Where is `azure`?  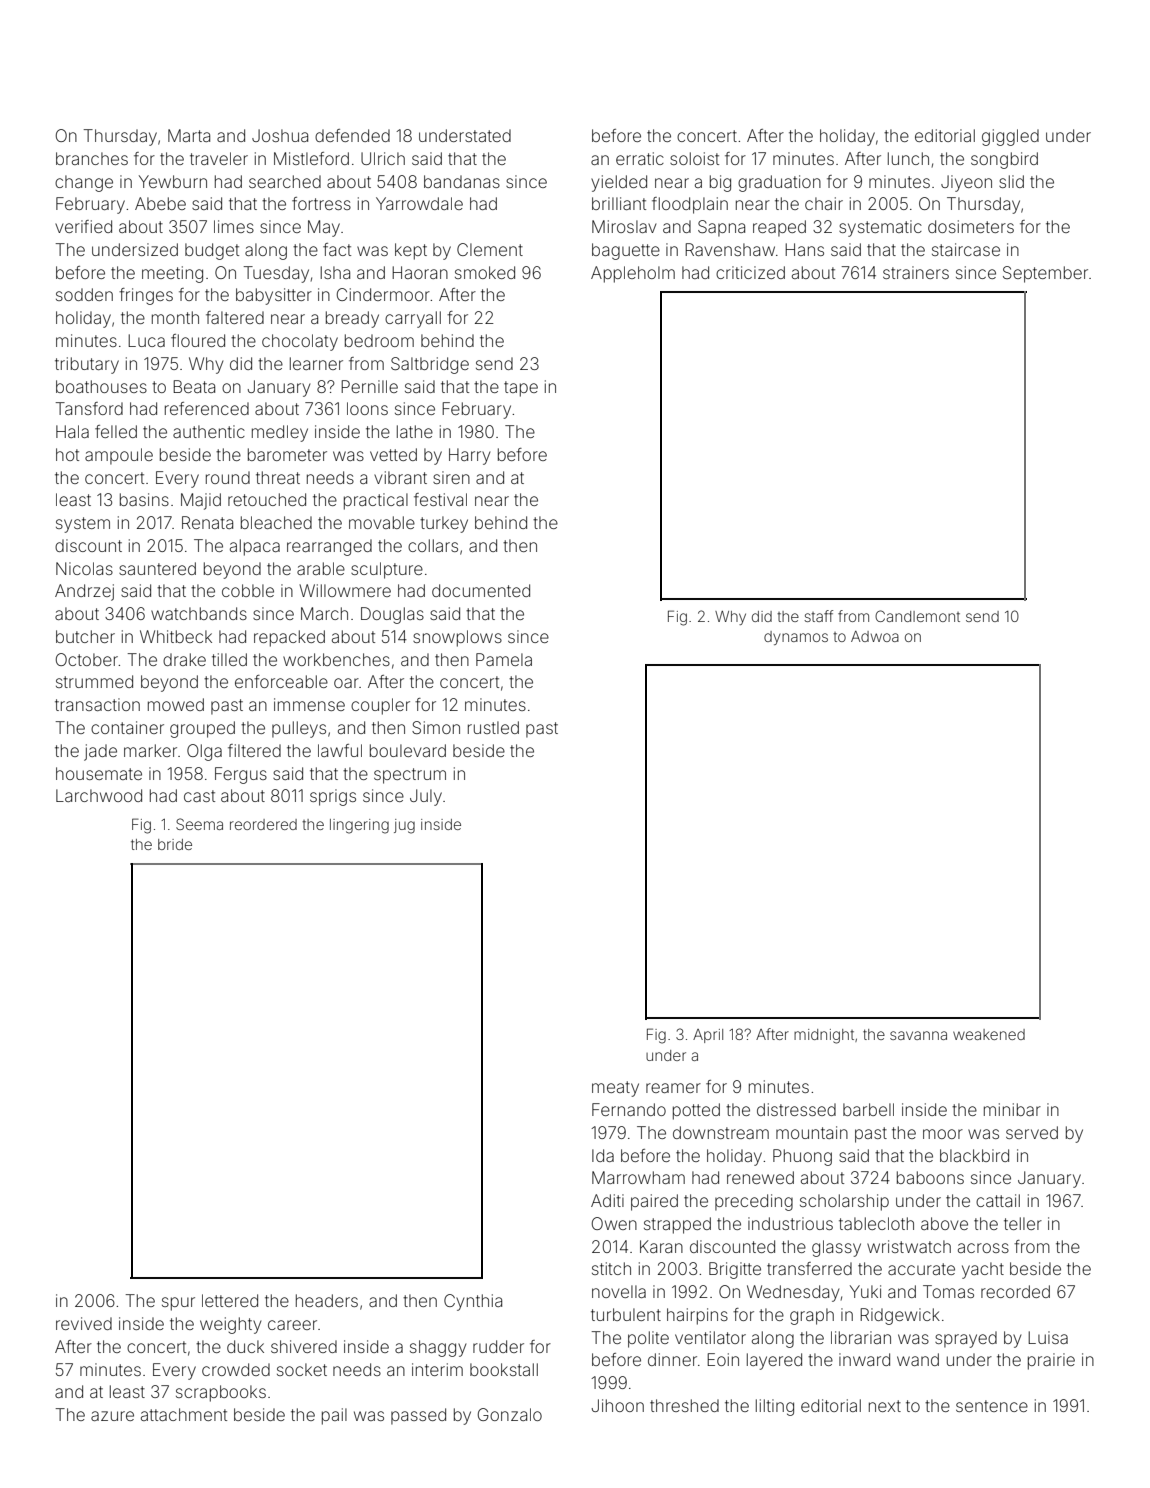 azure is located at coordinates (112, 1416).
